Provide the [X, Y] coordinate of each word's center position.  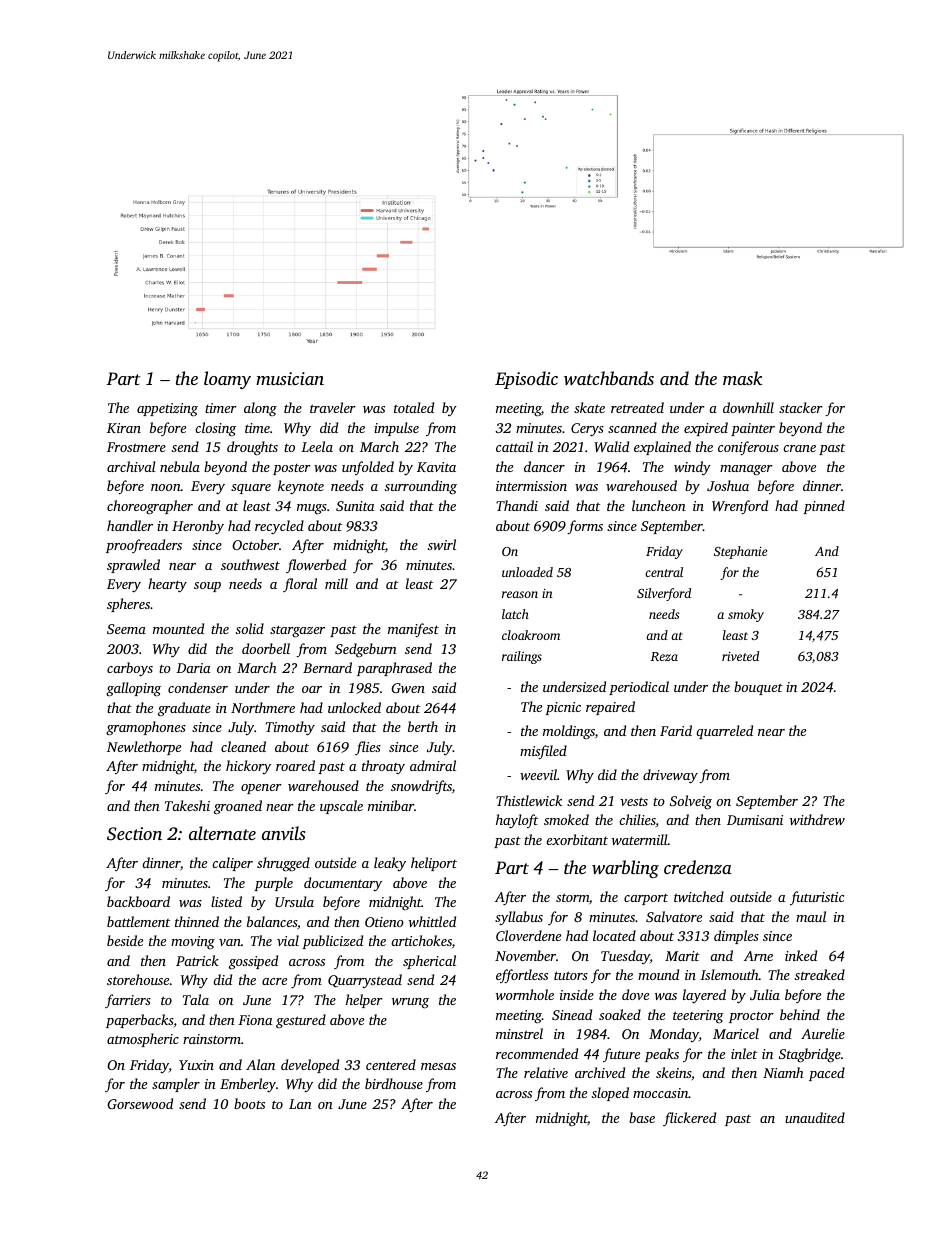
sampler [176, 1085]
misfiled [543, 752]
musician [290, 378]
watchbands [609, 378]
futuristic [817, 898]
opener [261, 789]
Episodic [526, 380]
